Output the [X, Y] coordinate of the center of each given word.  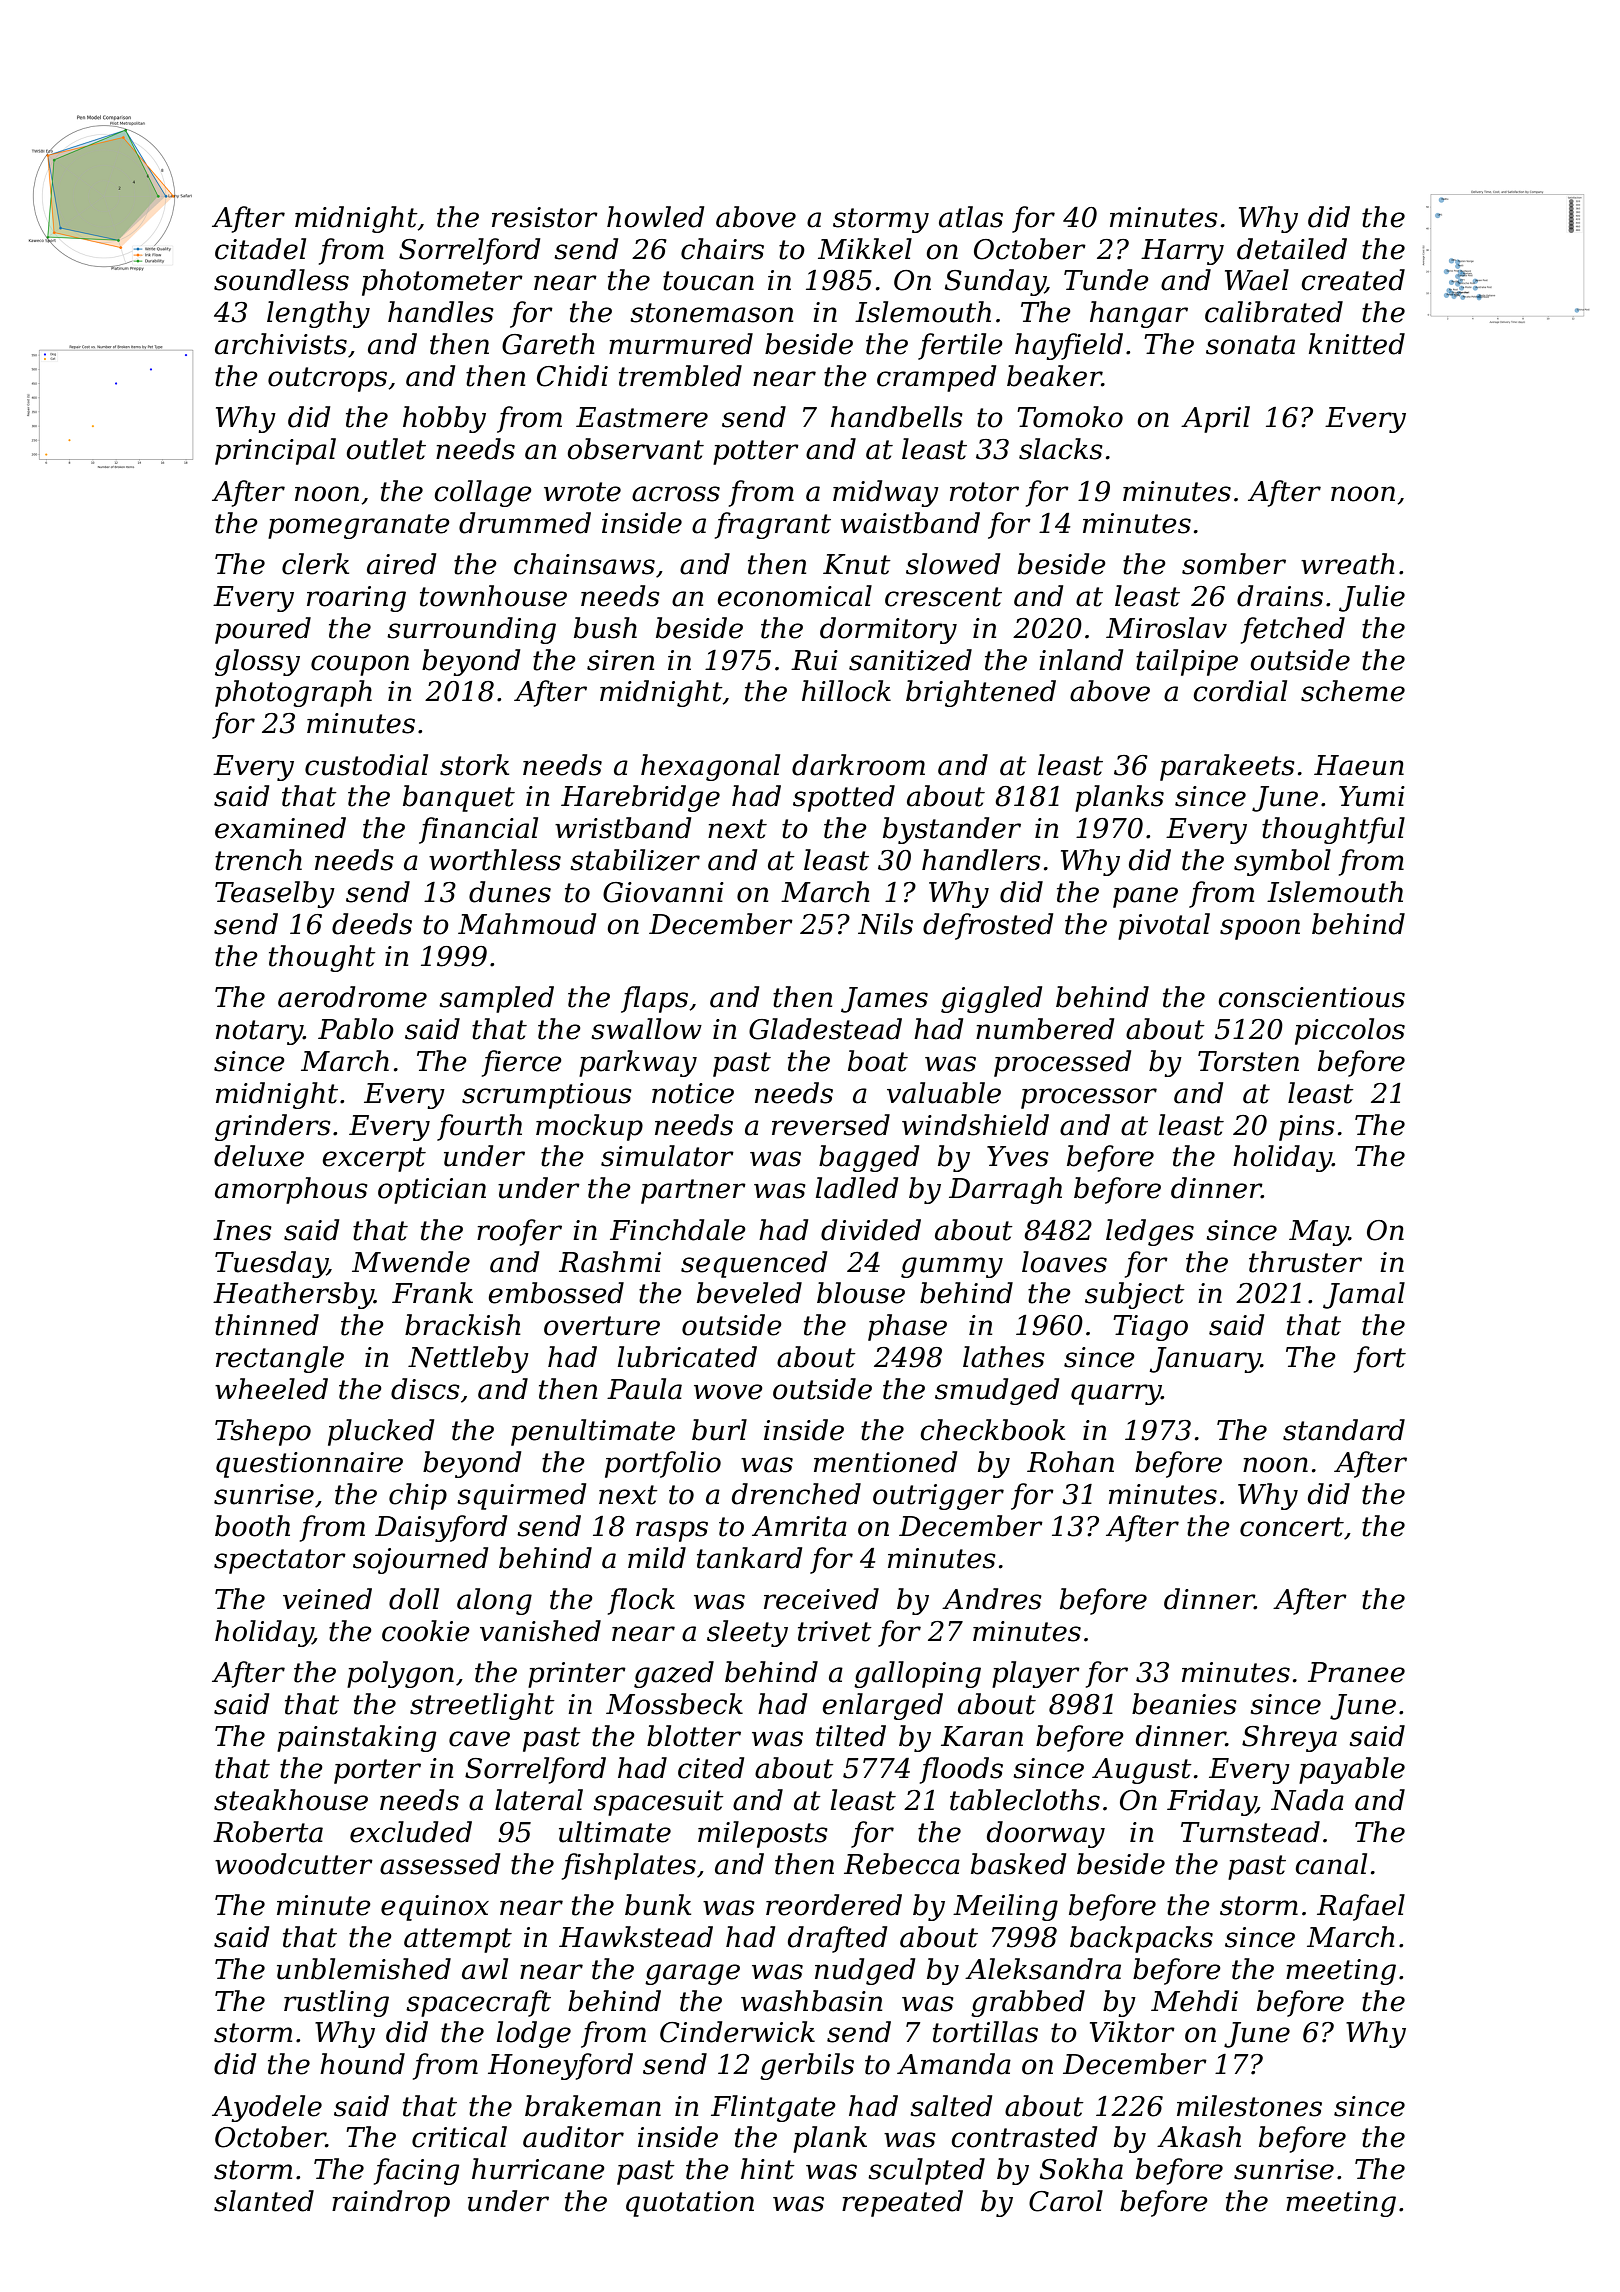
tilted [851, 1736]
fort [1380, 1359]
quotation [690, 2204]
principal [275, 451]
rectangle [280, 1359]
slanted [264, 2201]
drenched [796, 1494]
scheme [1353, 691]
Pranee [1356, 1672]
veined [327, 1599]
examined [280, 828]
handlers [981, 860]
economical [794, 596]
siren [620, 660]
